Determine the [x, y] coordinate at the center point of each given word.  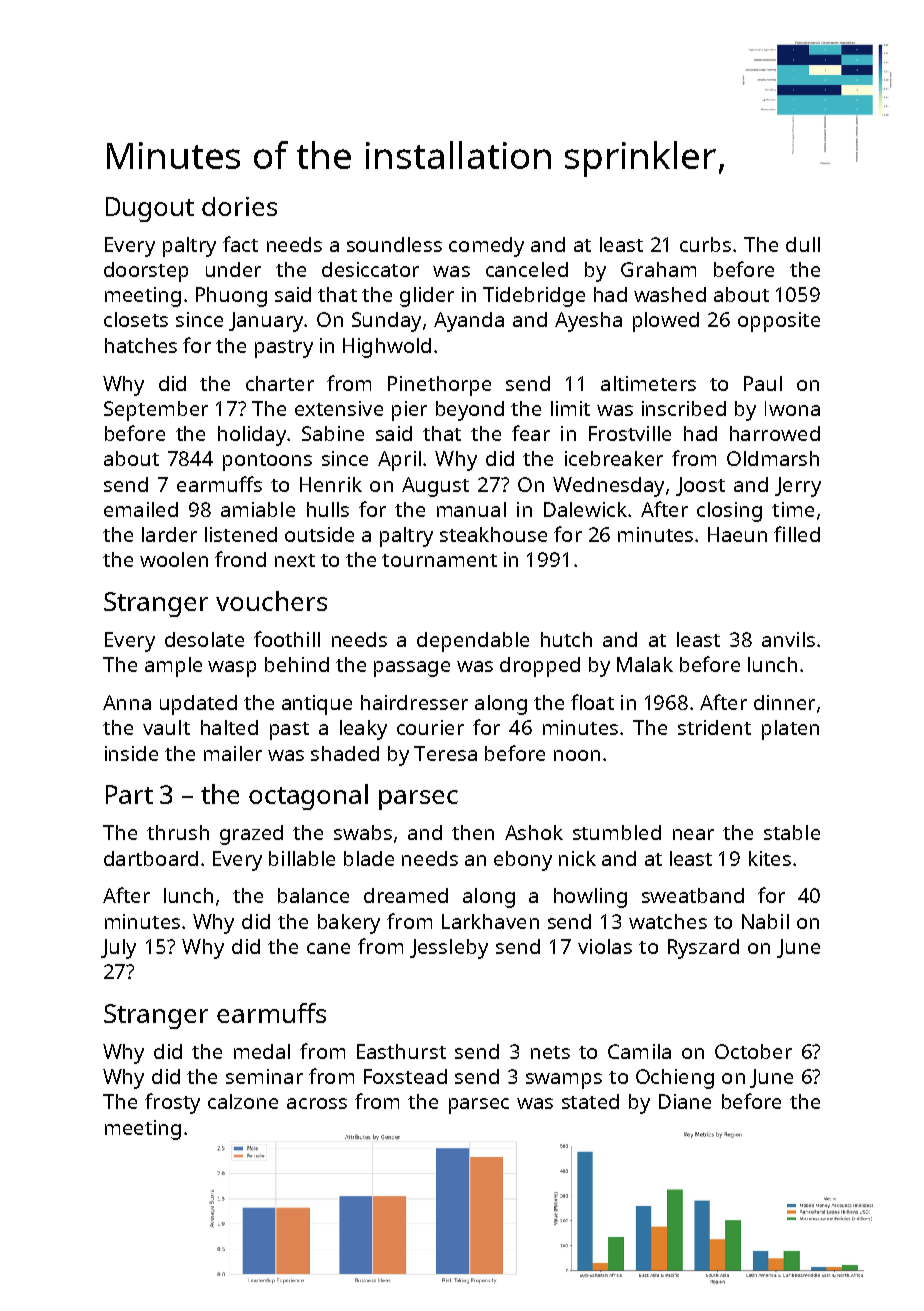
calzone [243, 1101]
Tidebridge [534, 297]
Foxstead [405, 1076]
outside [319, 534]
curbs [705, 244]
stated [590, 1101]
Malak [645, 664]
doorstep [146, 272]
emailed [141, 509]
